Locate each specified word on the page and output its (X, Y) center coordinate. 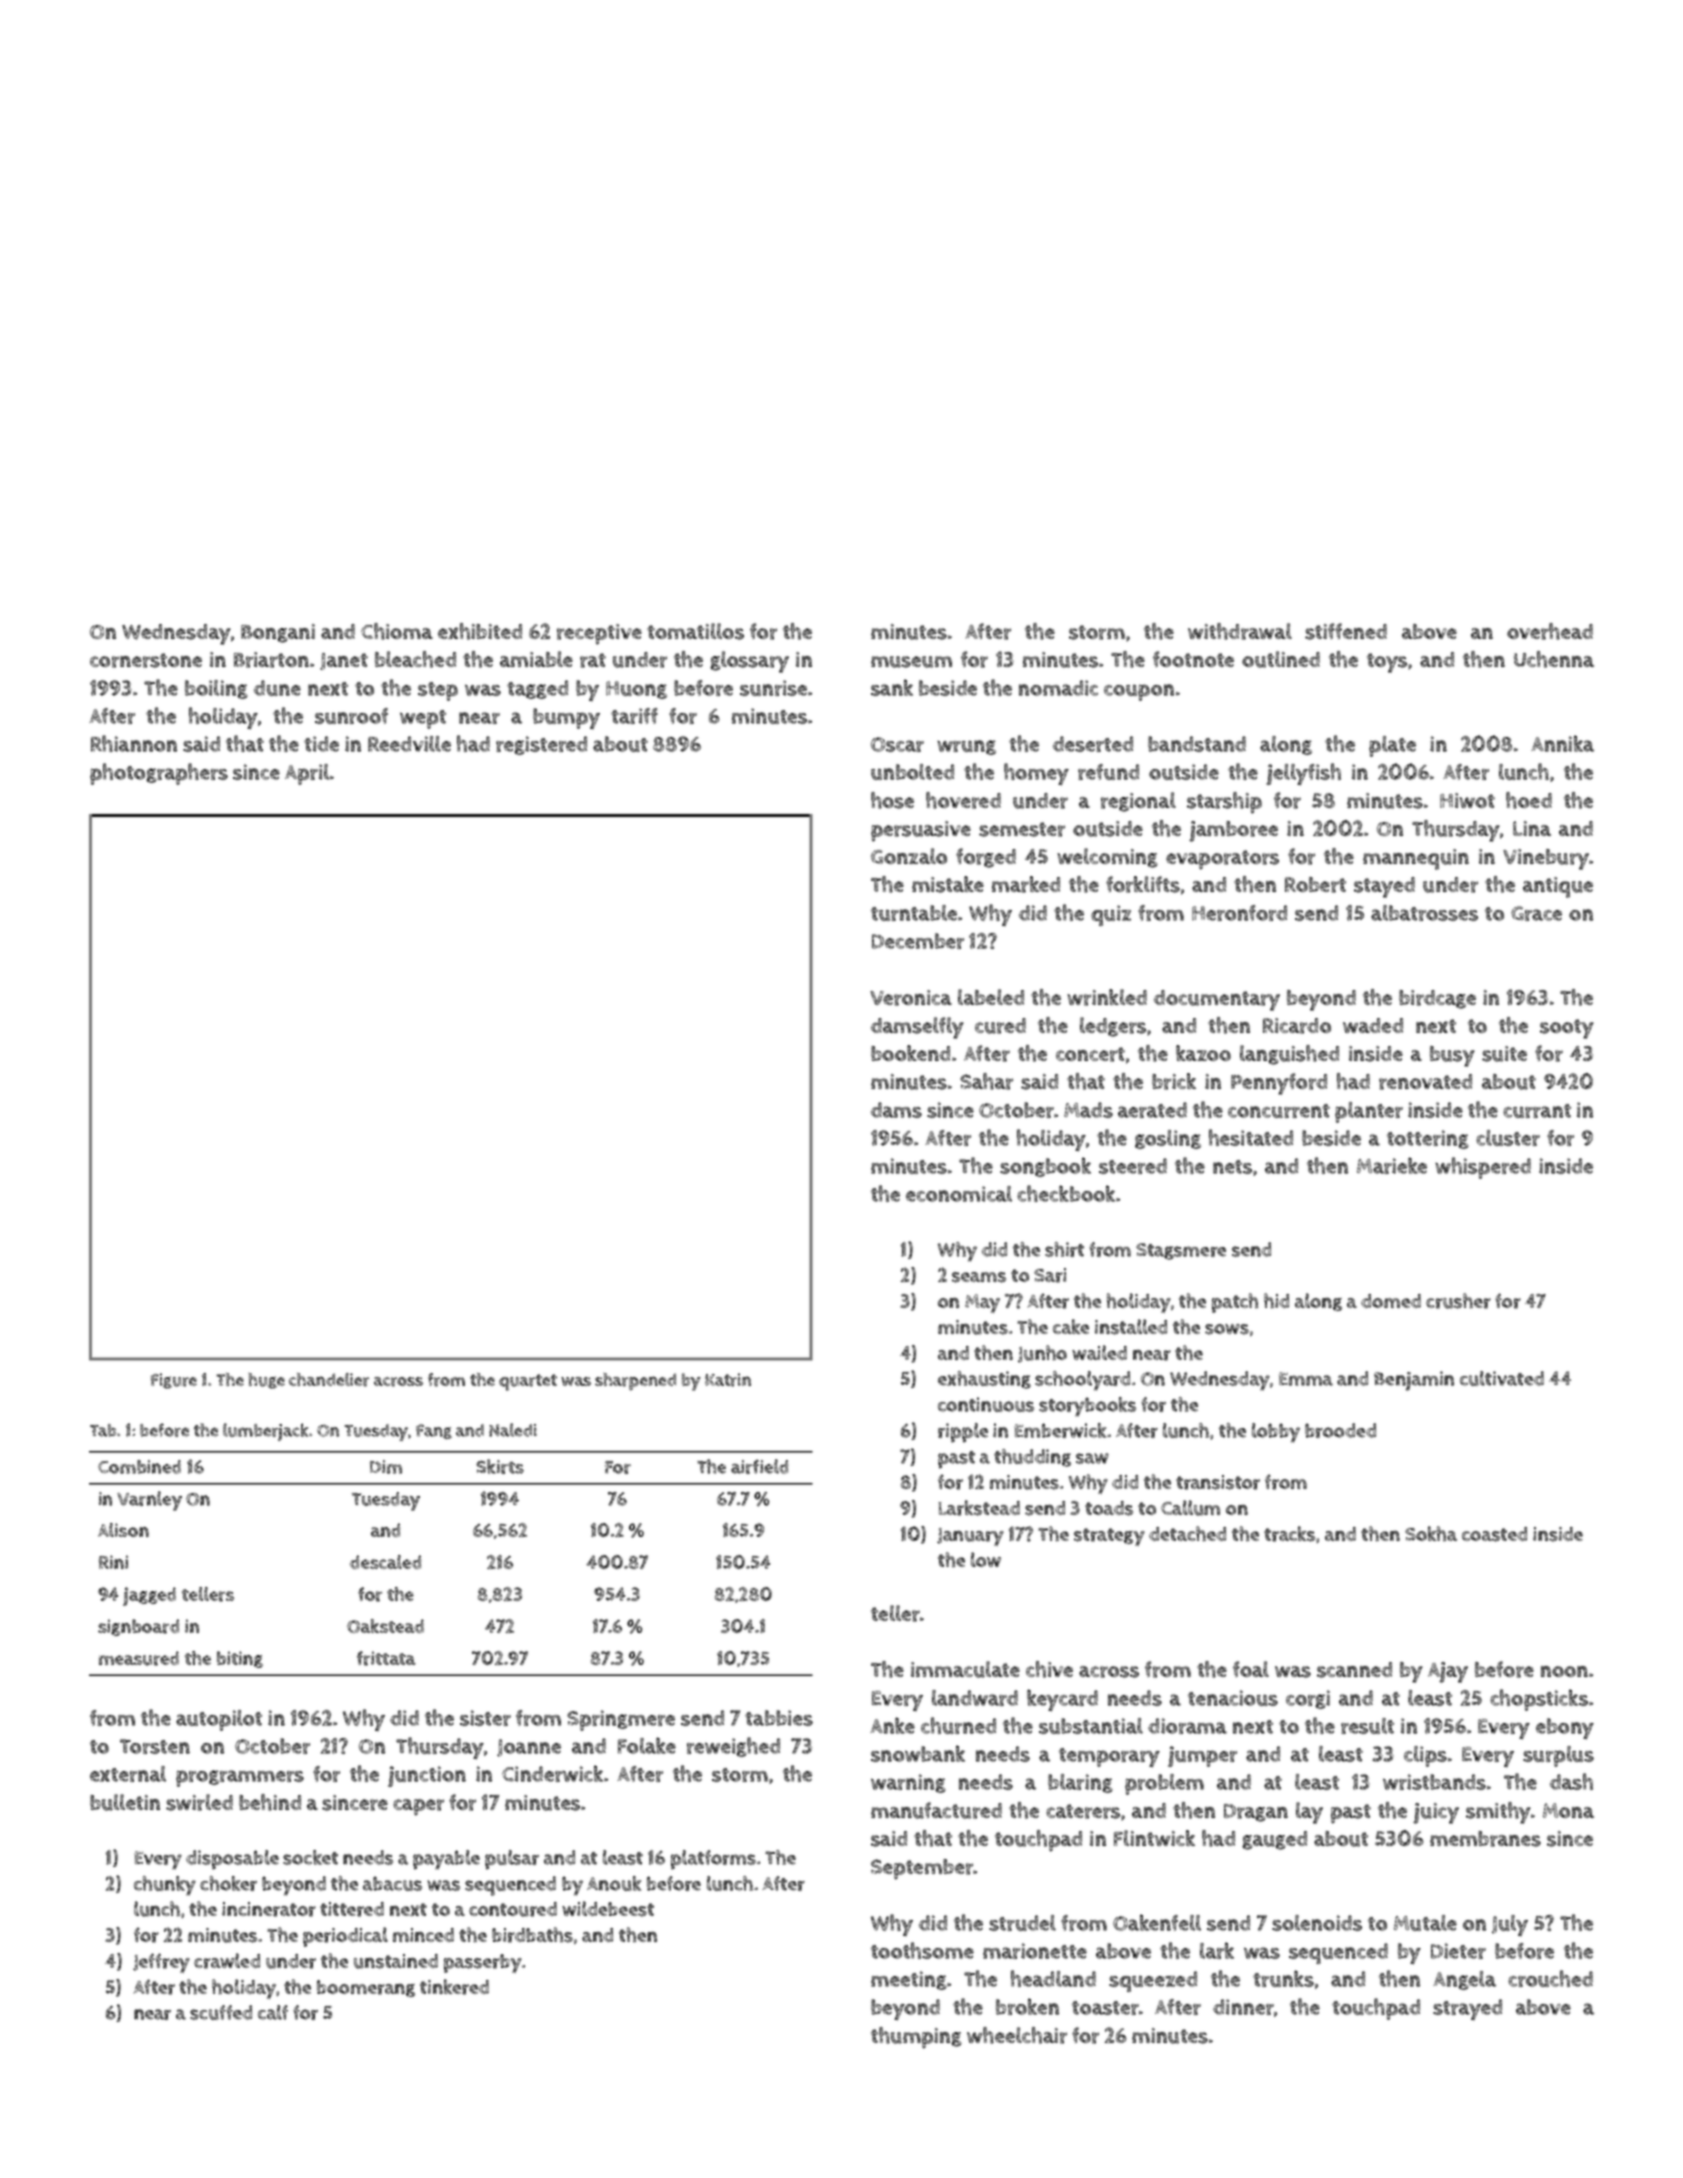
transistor (1218, 1482)
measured (139, 1658)
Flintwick (1154, 1838)
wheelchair (1017, 2035)
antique (1558, 887)
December (918, 941)
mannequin (1416, 859)
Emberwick (1060, 1430)
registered (541, 745)
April (307, 774)
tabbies (779, 1718)
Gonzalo (909, 856)
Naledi (513, 1430)
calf (273, 2012)
